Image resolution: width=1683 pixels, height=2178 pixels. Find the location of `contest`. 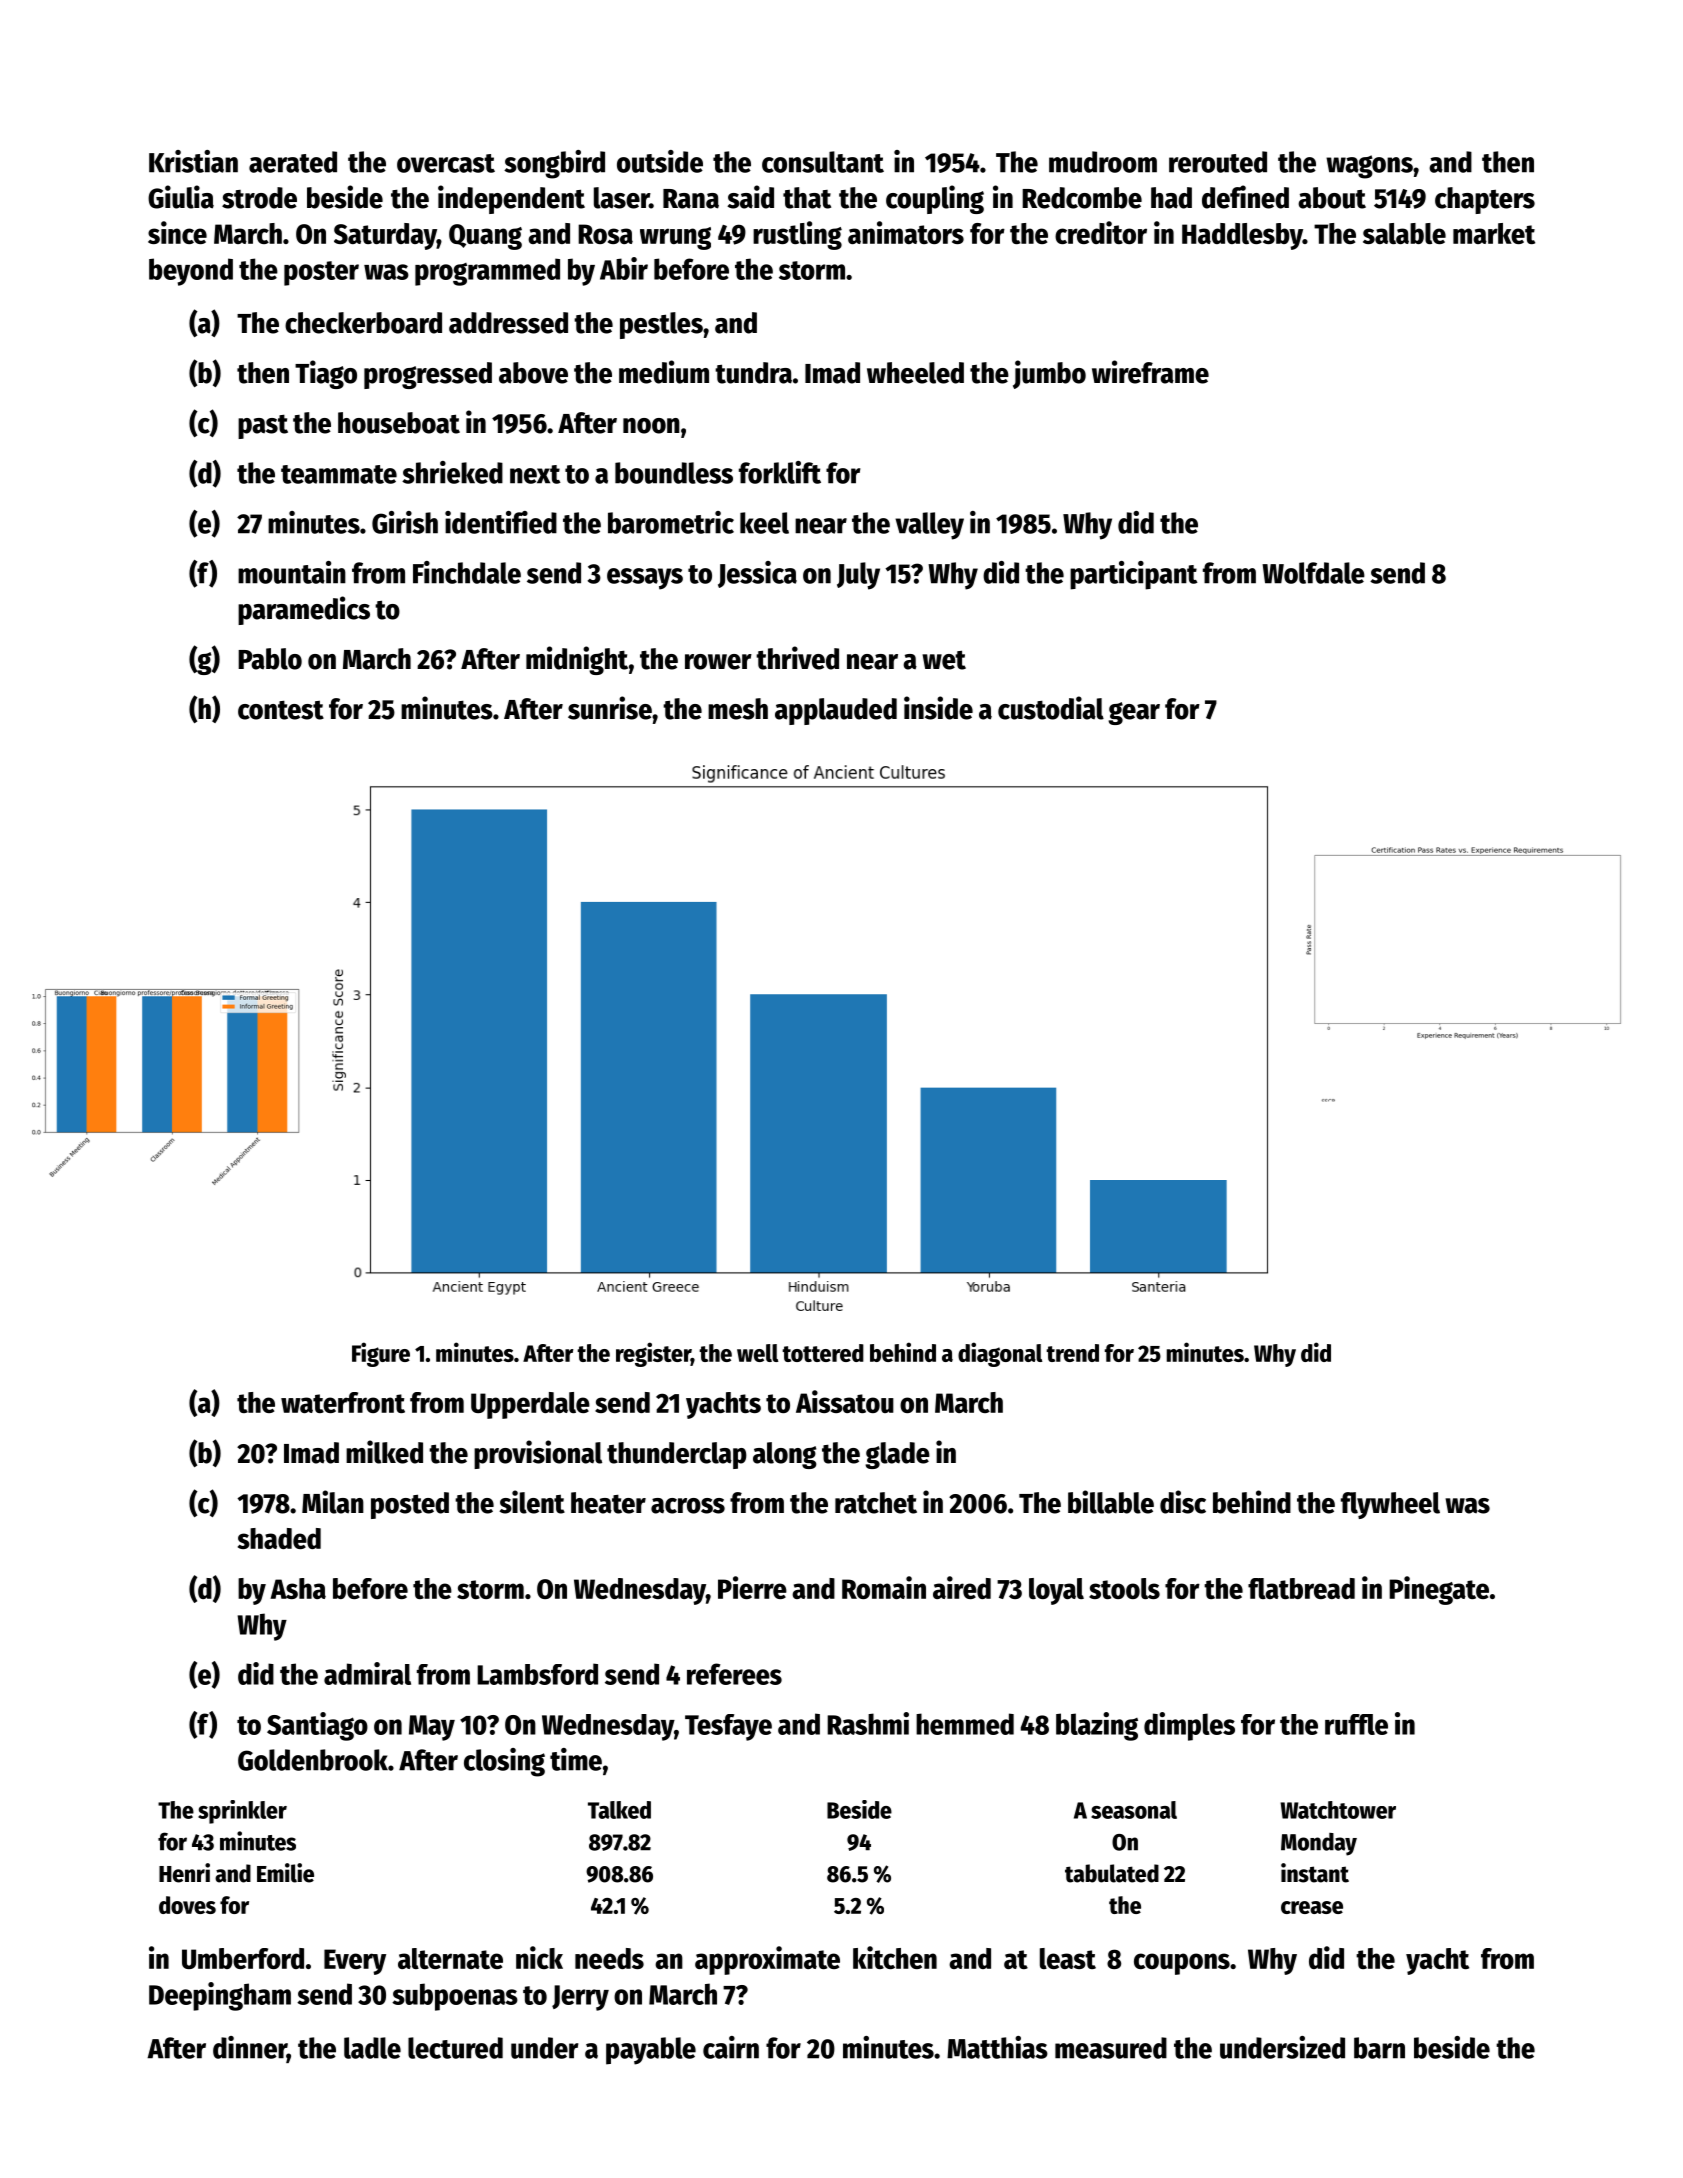

contest is located at coordinates (281, 710).
